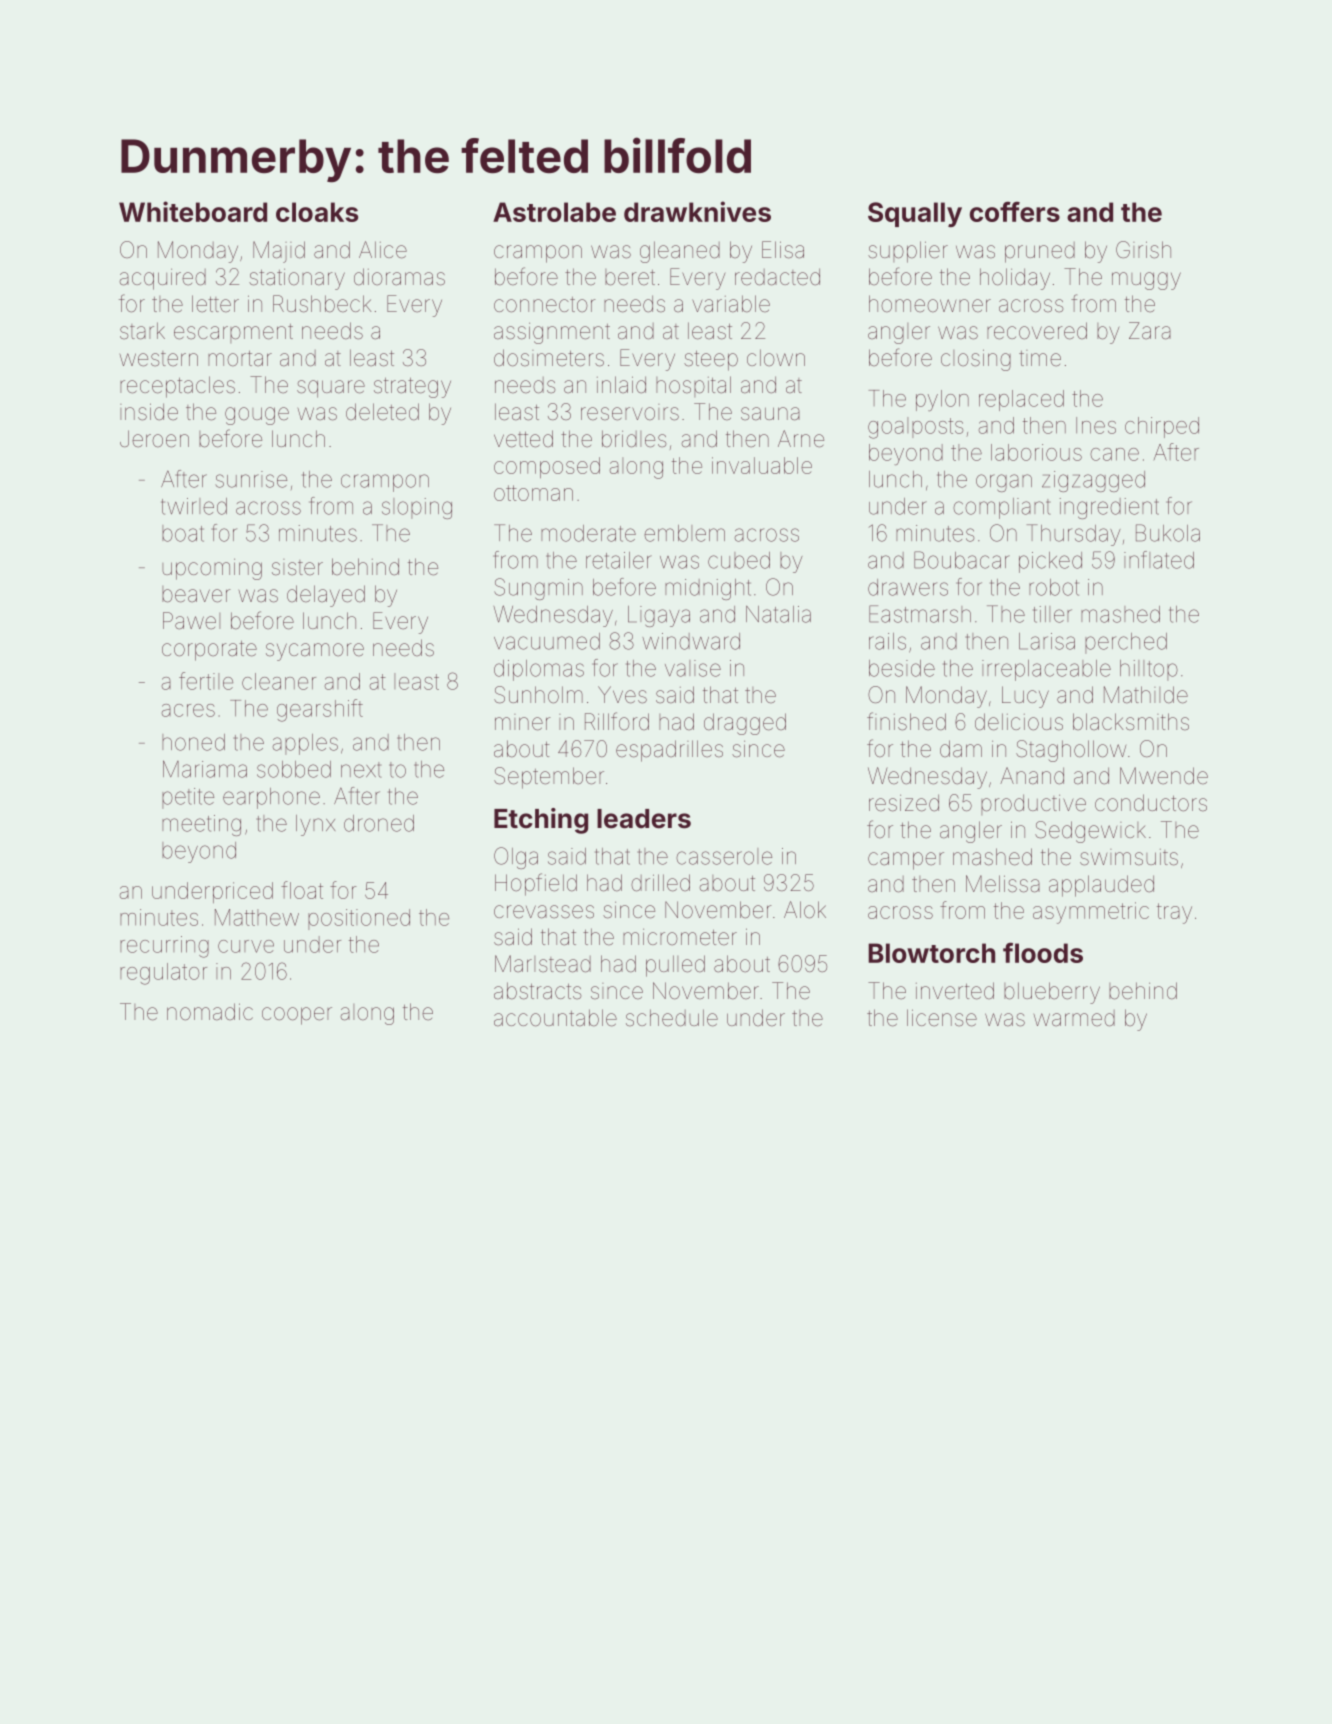  I want to click on Eastmarsh, so click(920, 614).
